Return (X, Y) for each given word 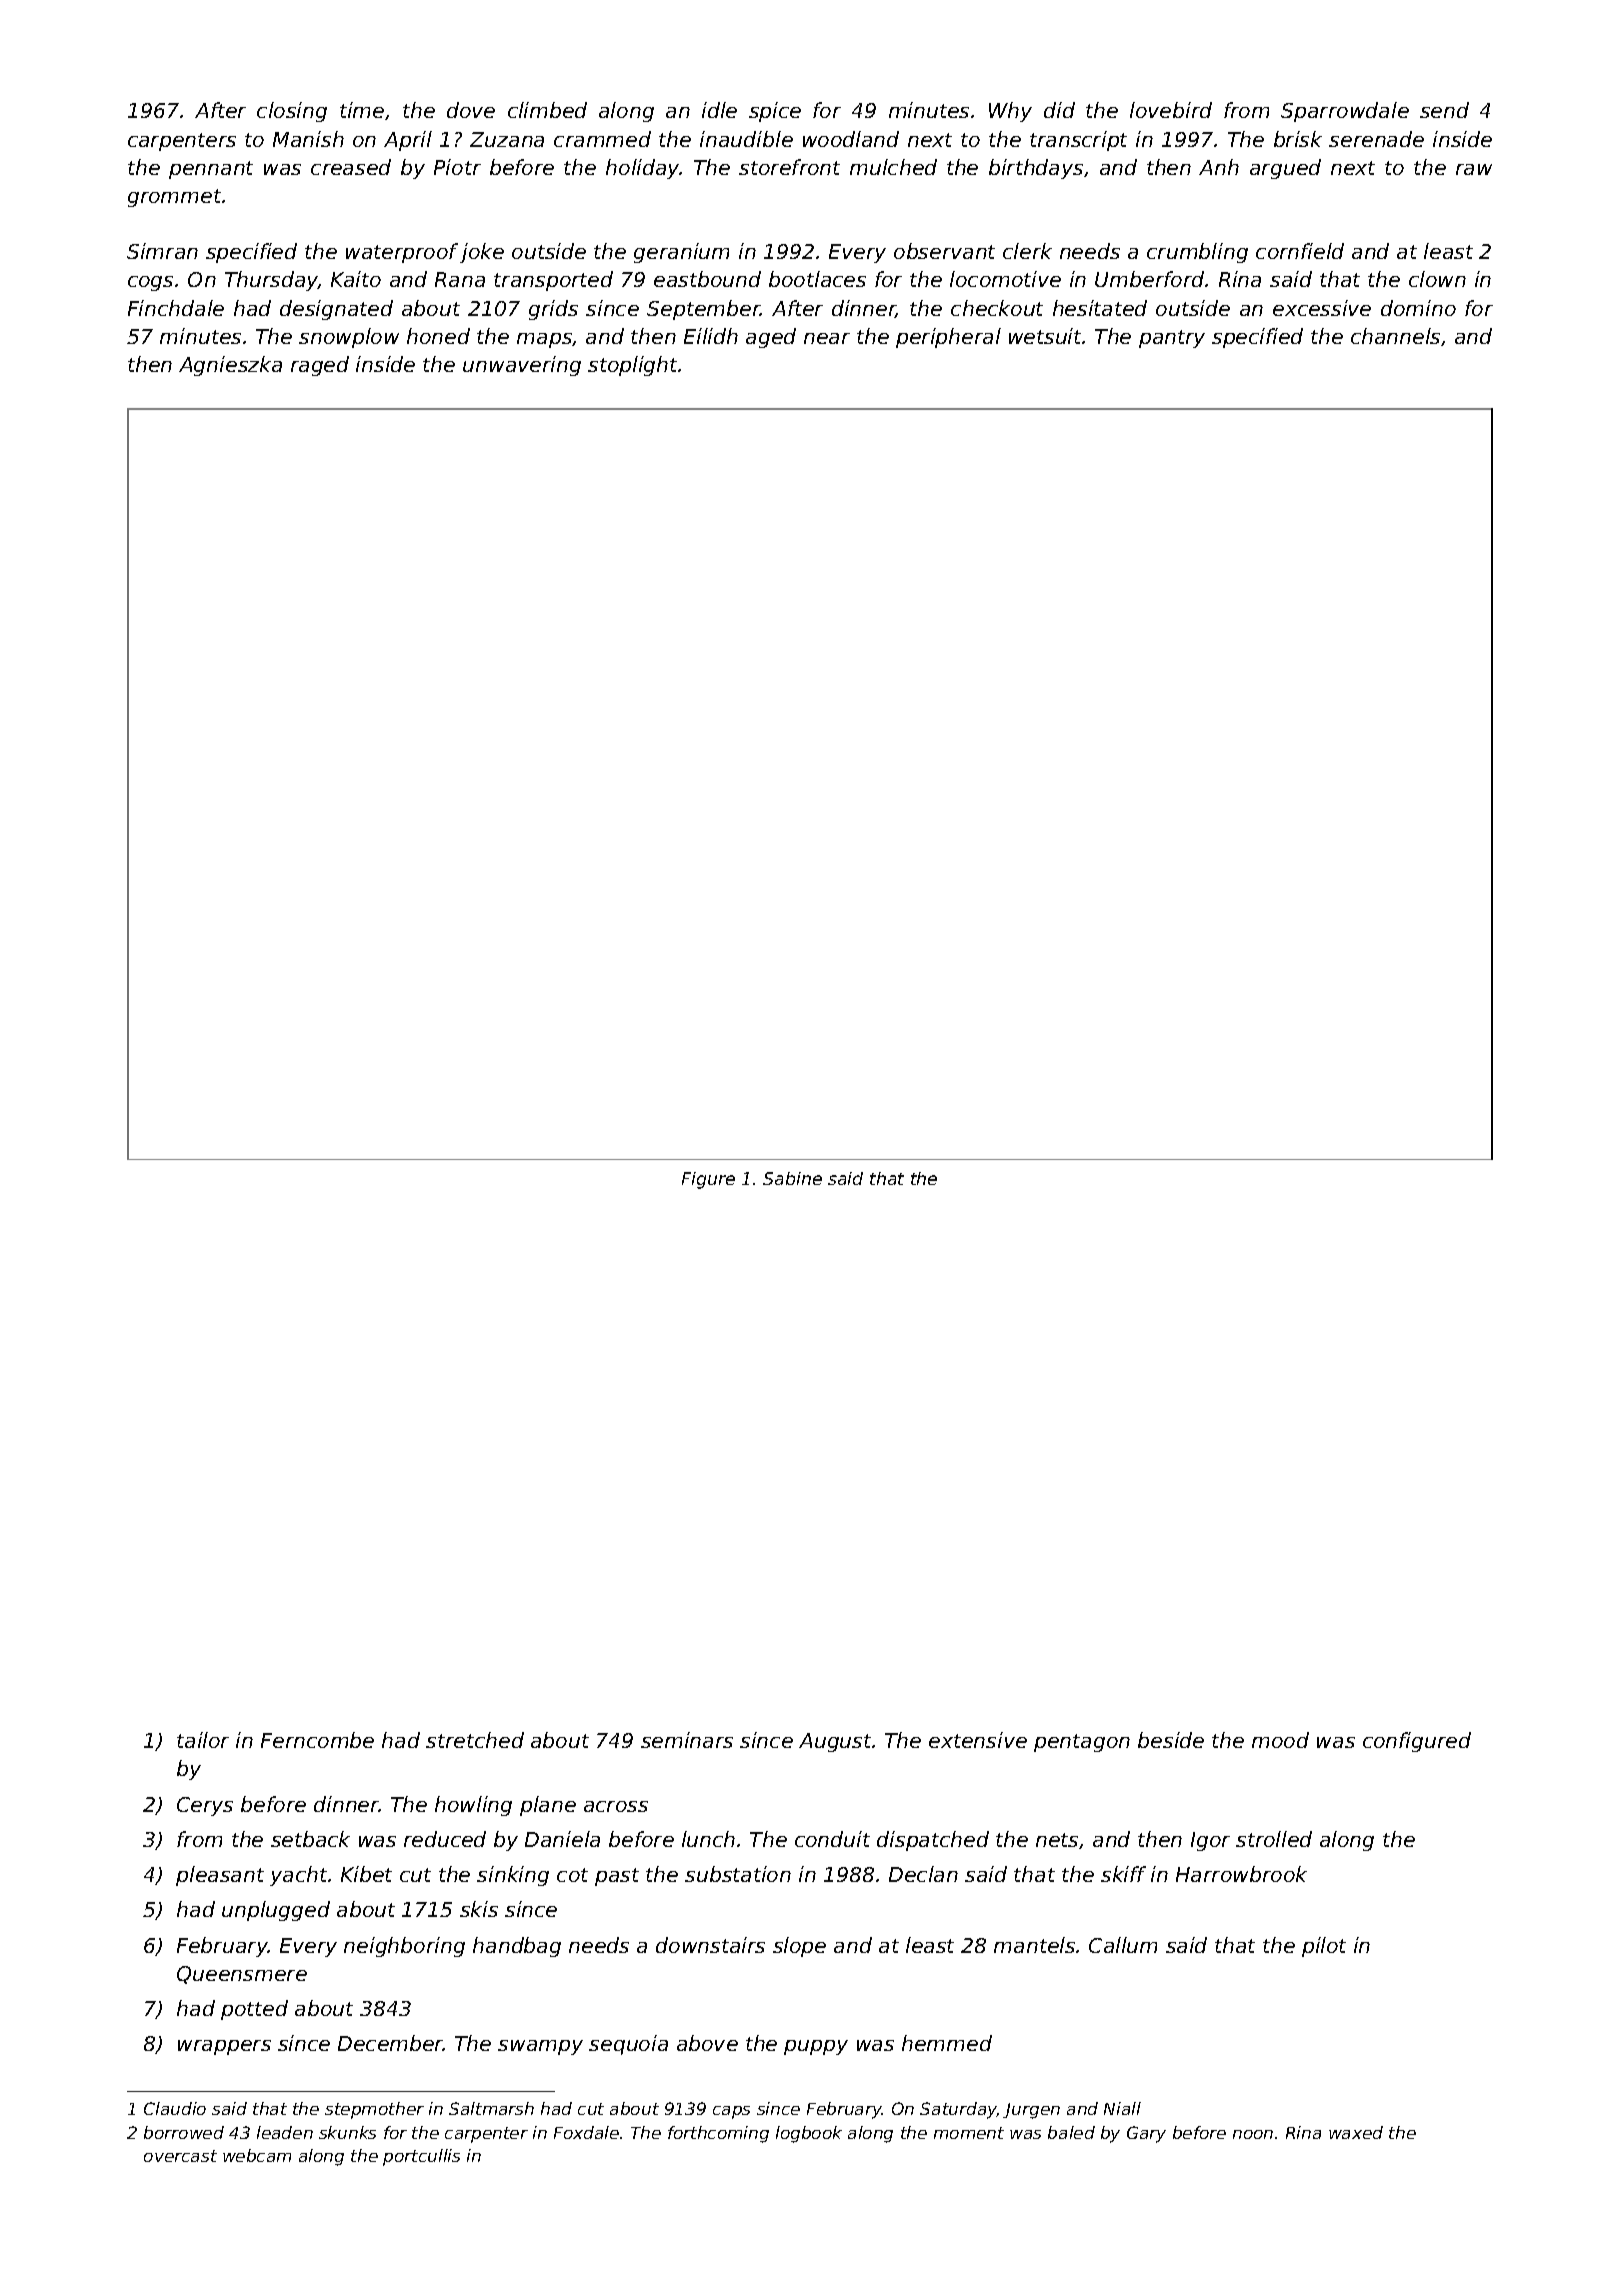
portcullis (421, 2157)
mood (1280, 1740)
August (835, 1742)
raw (1474, 169)
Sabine (792, 1178)
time (362, 110)
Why (1010, 112)
